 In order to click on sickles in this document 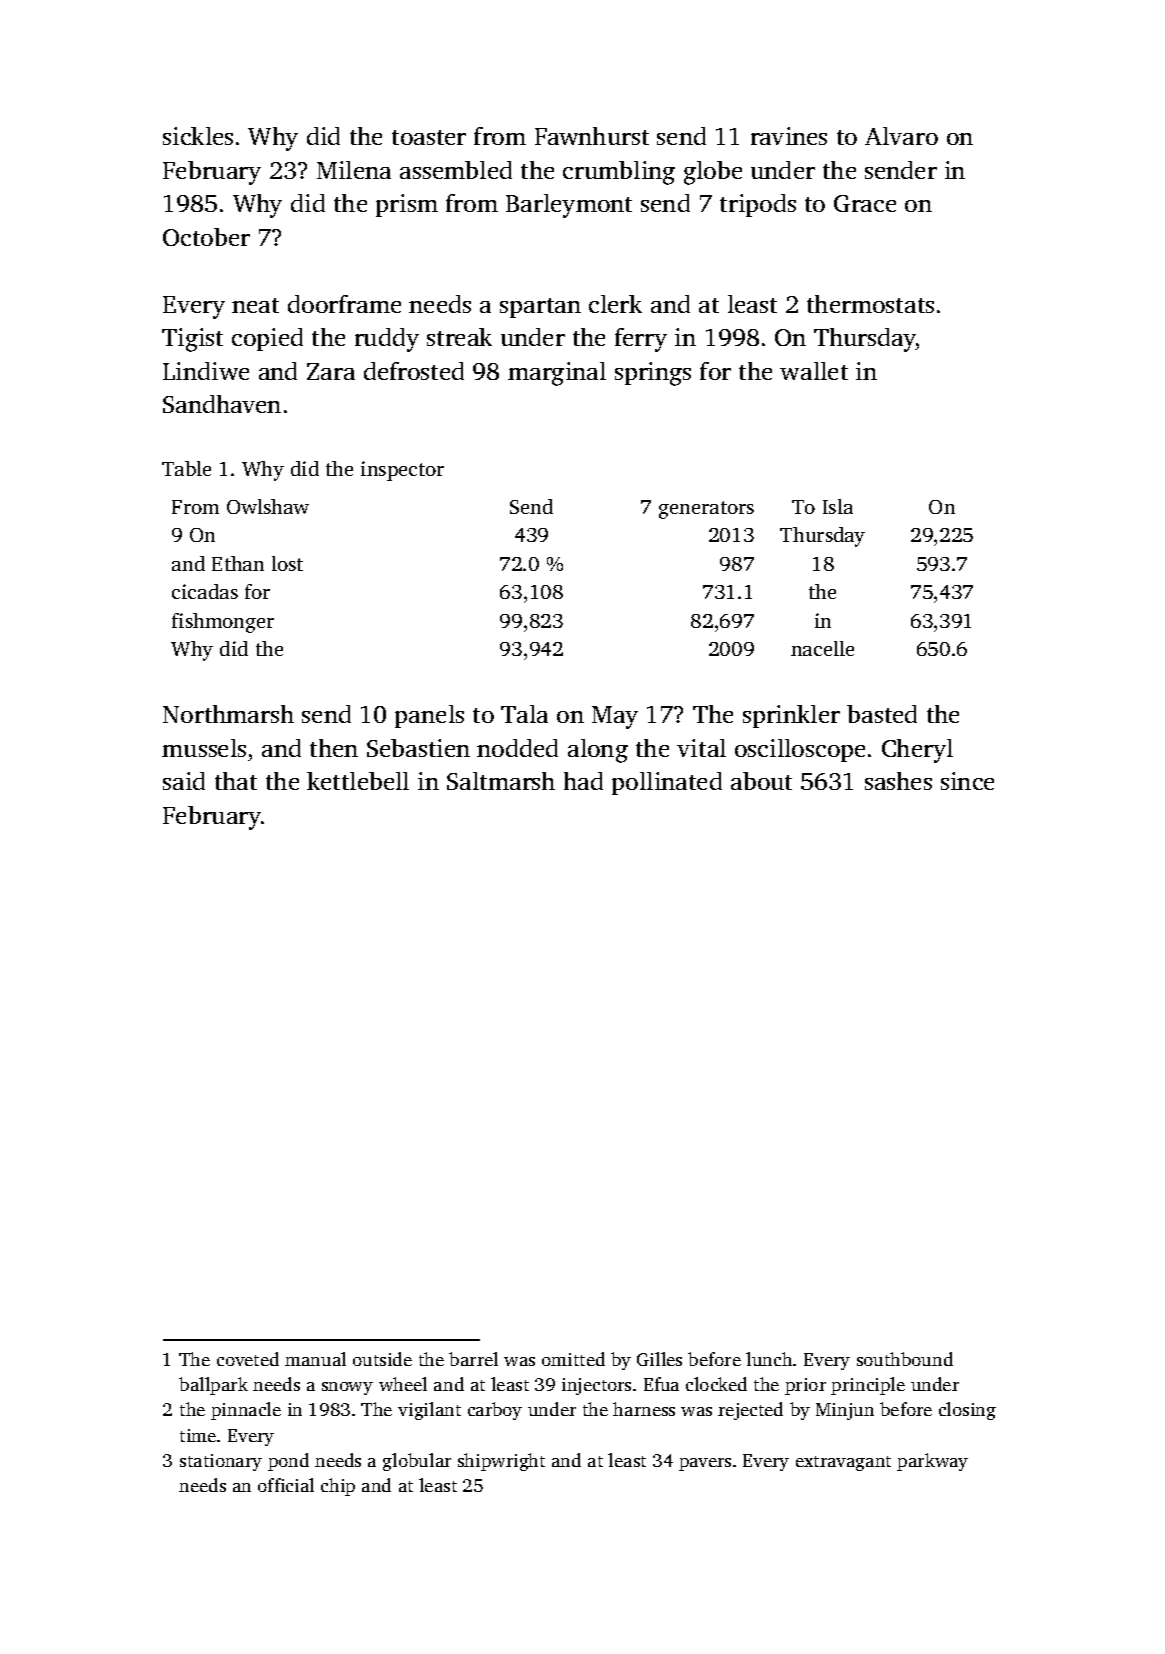, I will do `click(198, 136)`.
